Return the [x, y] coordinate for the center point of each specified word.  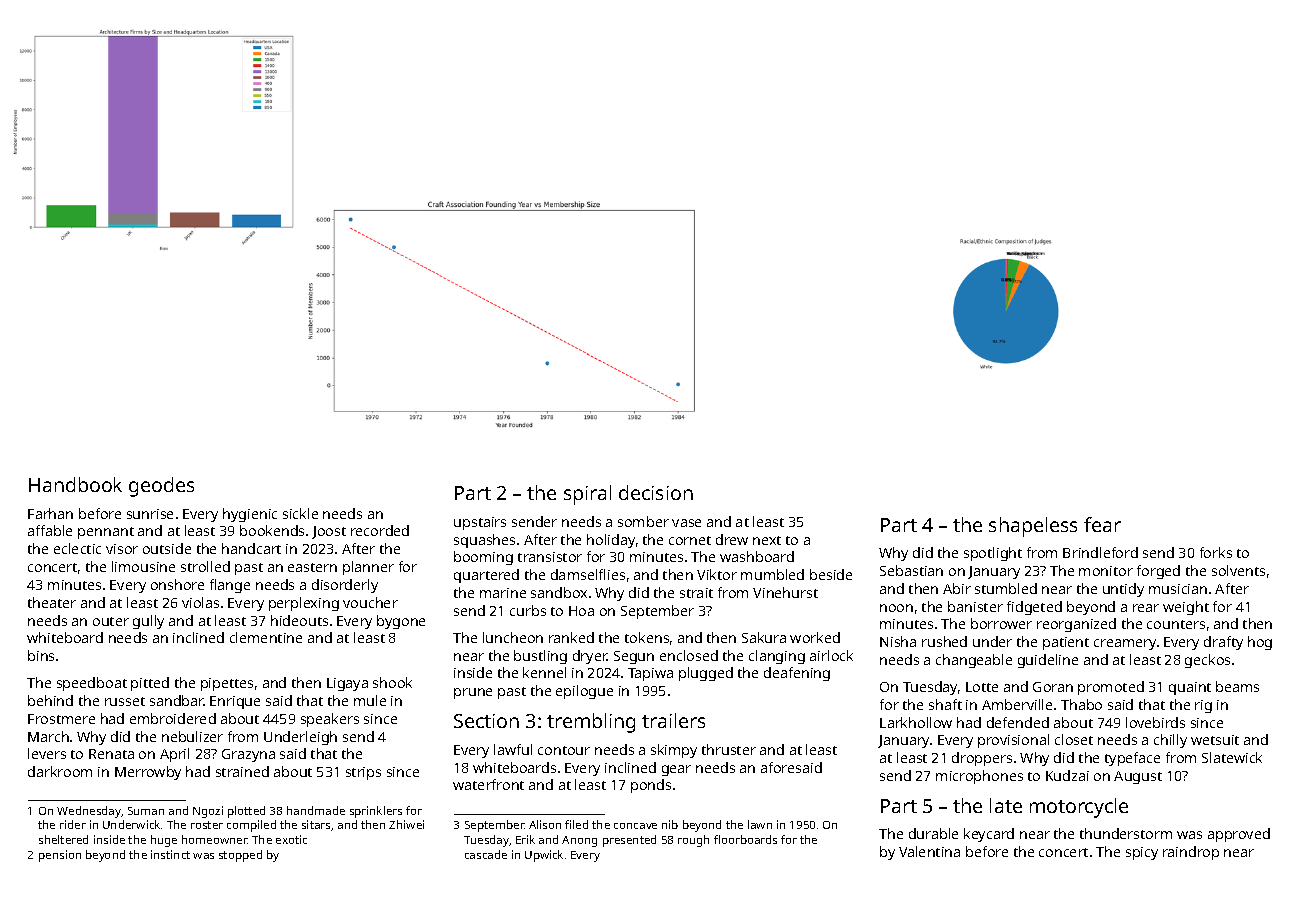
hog [1260, 643]
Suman [146, 811]
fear [1102, 524]
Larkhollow [916, 722]
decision [656, 492]
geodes [161, 487]
